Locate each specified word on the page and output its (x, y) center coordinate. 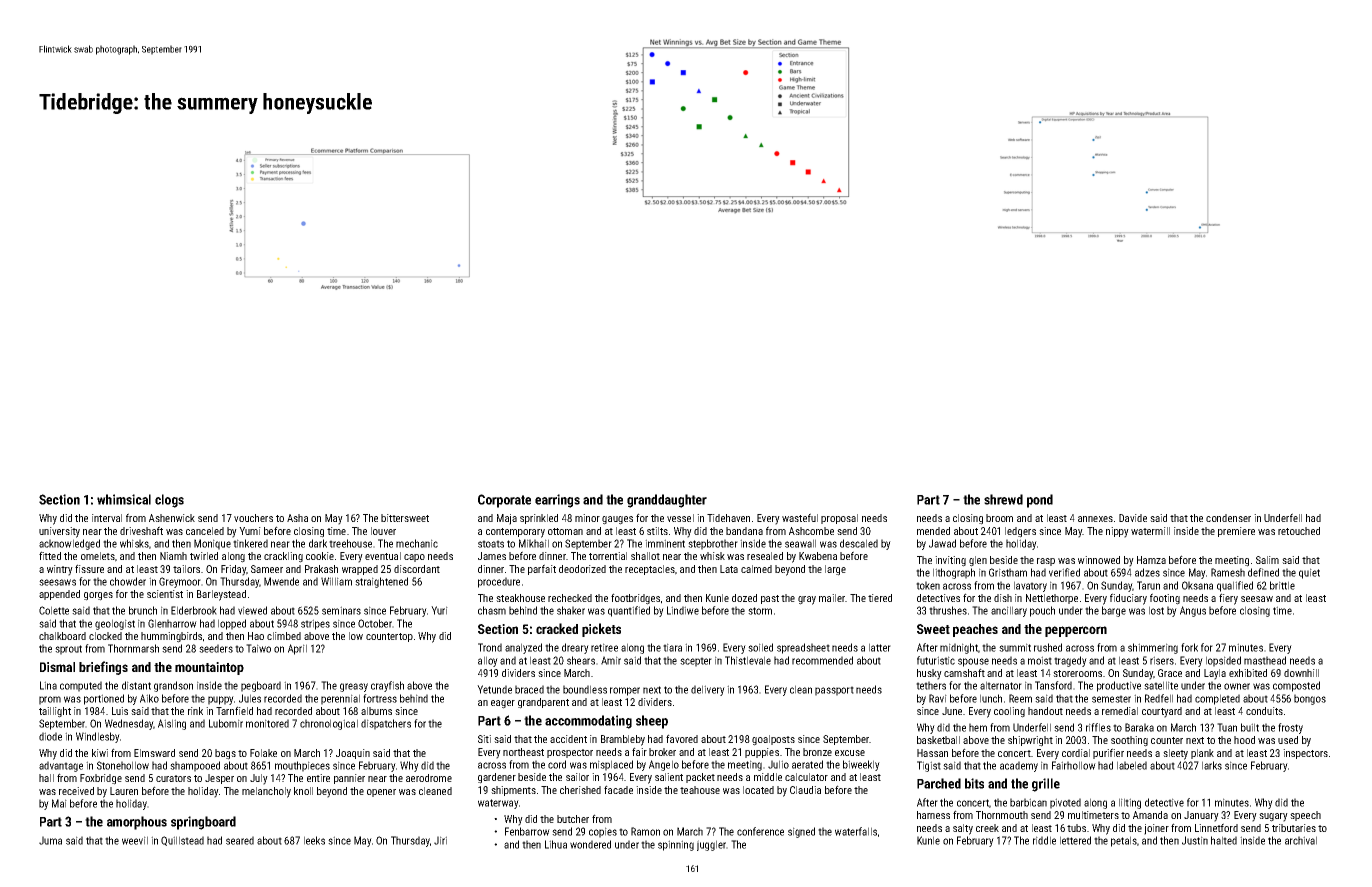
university (59, 532)
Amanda (1150, 815)
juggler (711, 845)
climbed (284, 636)
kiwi (100, 753)
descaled (859, 543)
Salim (1267, 560)
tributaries (1294, 828)
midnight (959, 648)
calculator (806, 777)
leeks (314, 840)
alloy (488, 661)
